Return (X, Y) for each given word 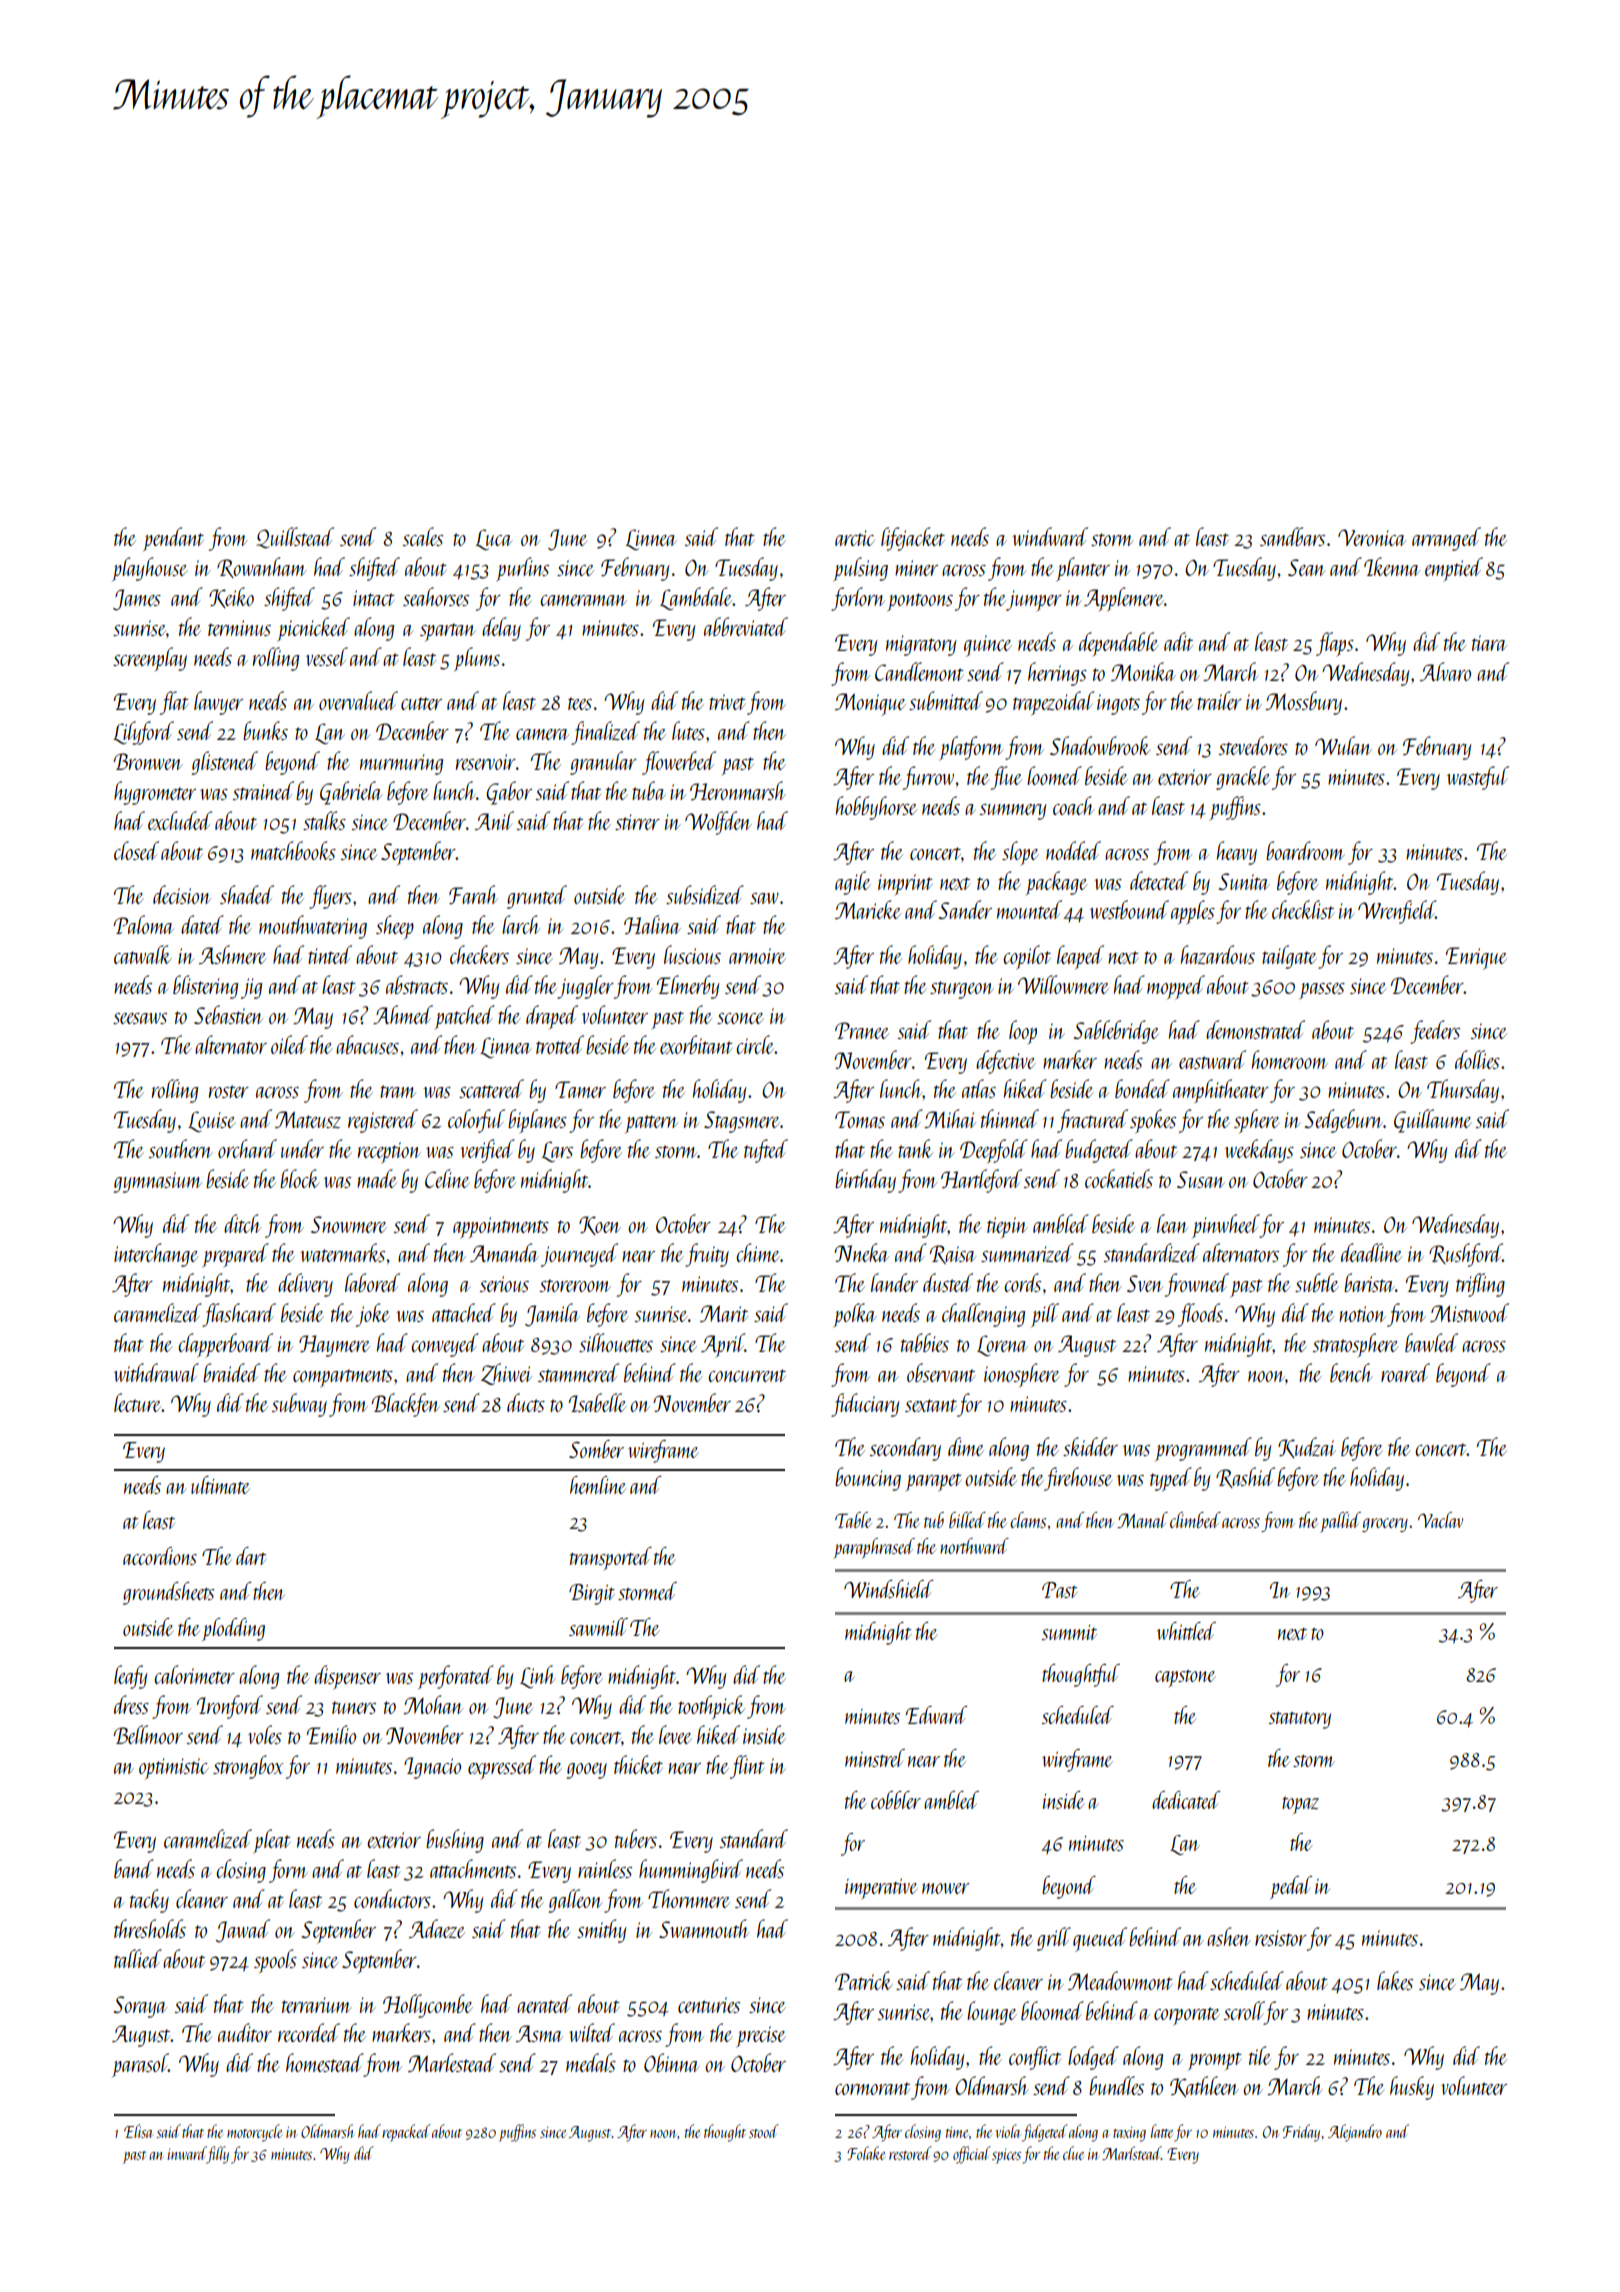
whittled (1186, 1631)
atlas (979, 1088)
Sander (965, 909)
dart (251, 1556)
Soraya (140, 2007)
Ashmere (233, 954)
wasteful (1478, 778)
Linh (538, 1676)
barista (1369, 1282)
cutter (421, 703)
